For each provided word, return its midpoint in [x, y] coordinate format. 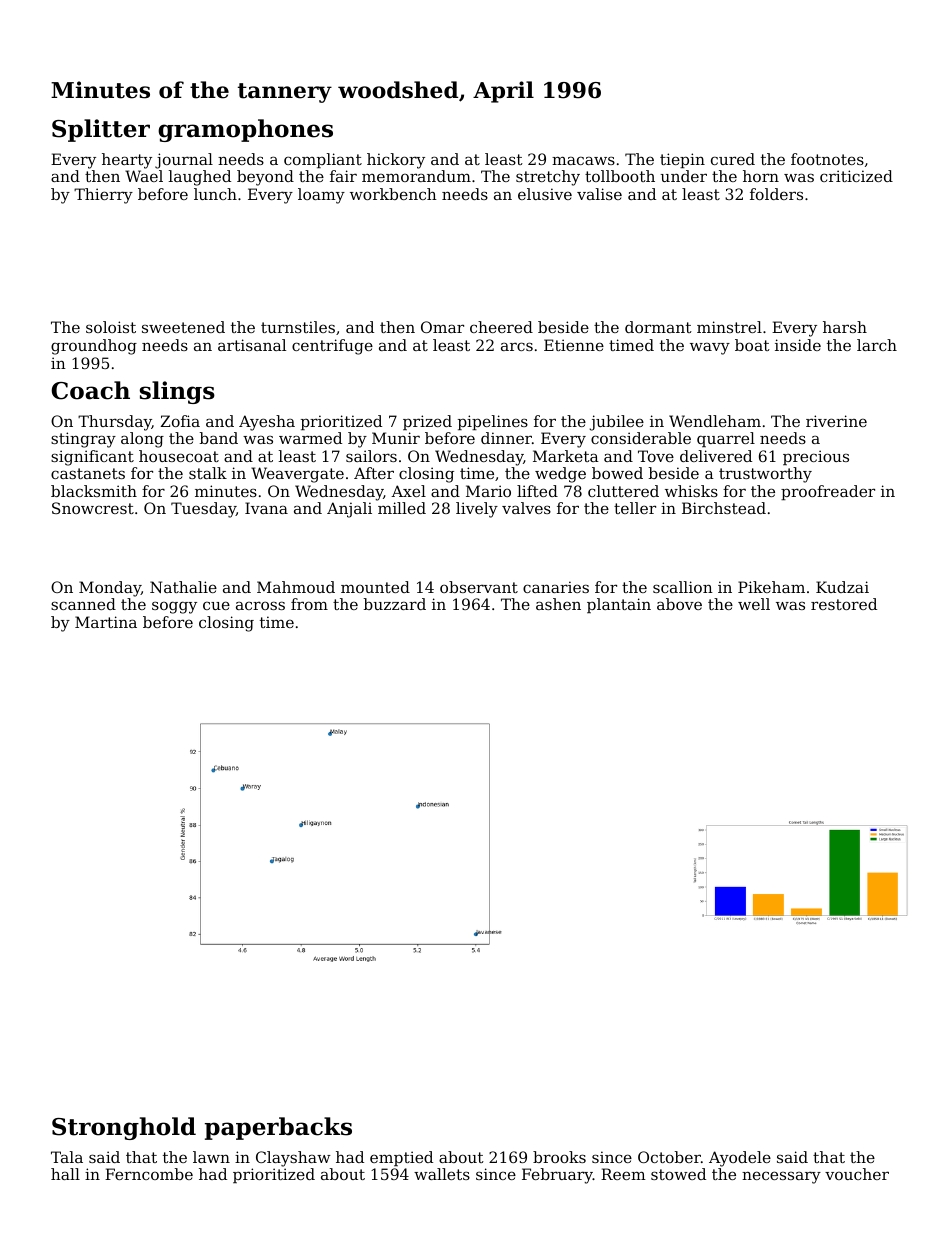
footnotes [827, 159]
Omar [442, 327]
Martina [106, 622]
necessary [781, 1177]
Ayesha [267, 423]
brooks [559, 1157]
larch [877, 345]
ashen [558, 604]
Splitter [101, 130]
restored [844, 604]
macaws [583, 160]
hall [65, 1174]
